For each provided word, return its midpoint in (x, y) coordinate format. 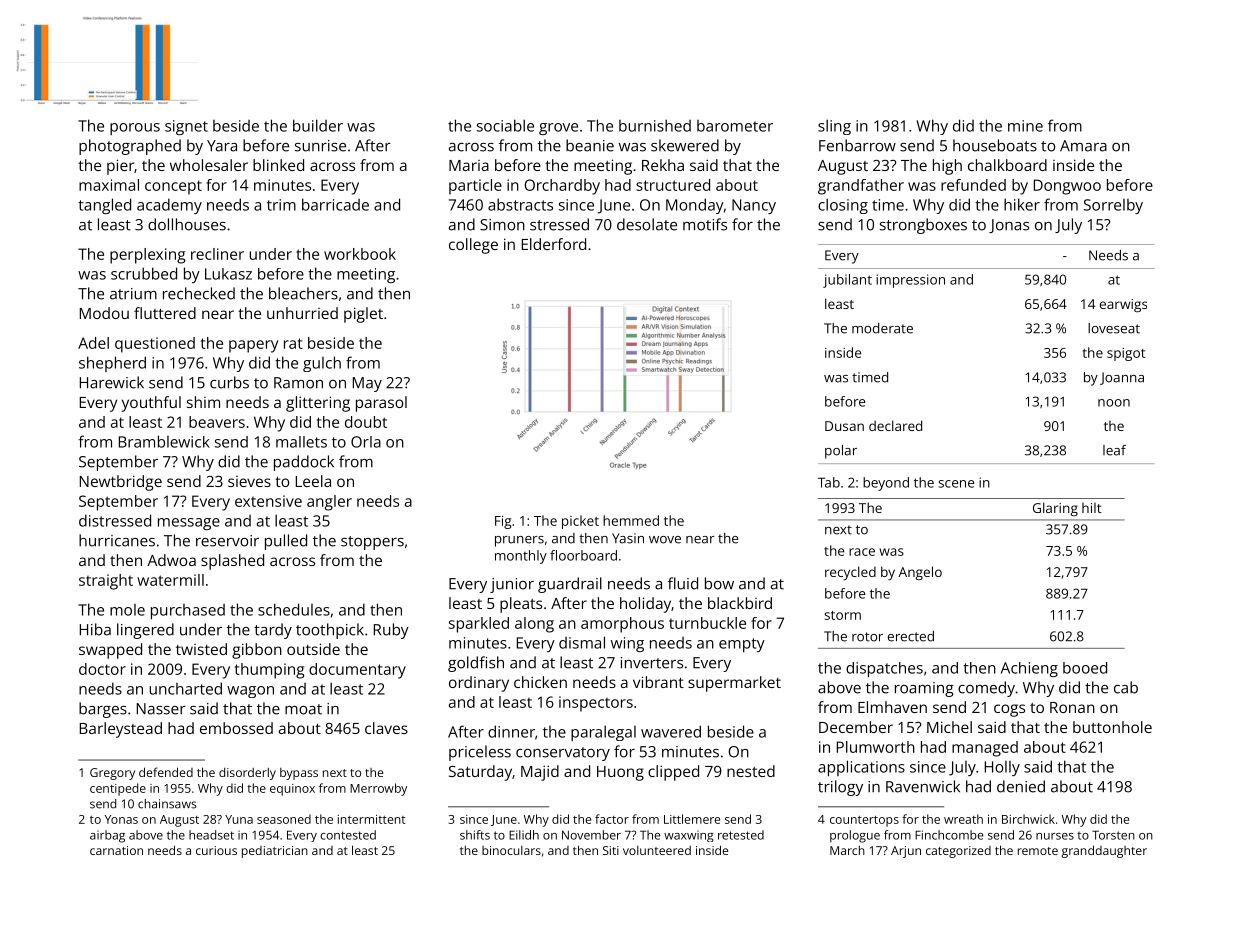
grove (558, 129)
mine (1025, 126)
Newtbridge (121, 483)
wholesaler (209, 165)
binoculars (511, 850)
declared (895, 425)
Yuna (239, 819)
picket (580, 522)
